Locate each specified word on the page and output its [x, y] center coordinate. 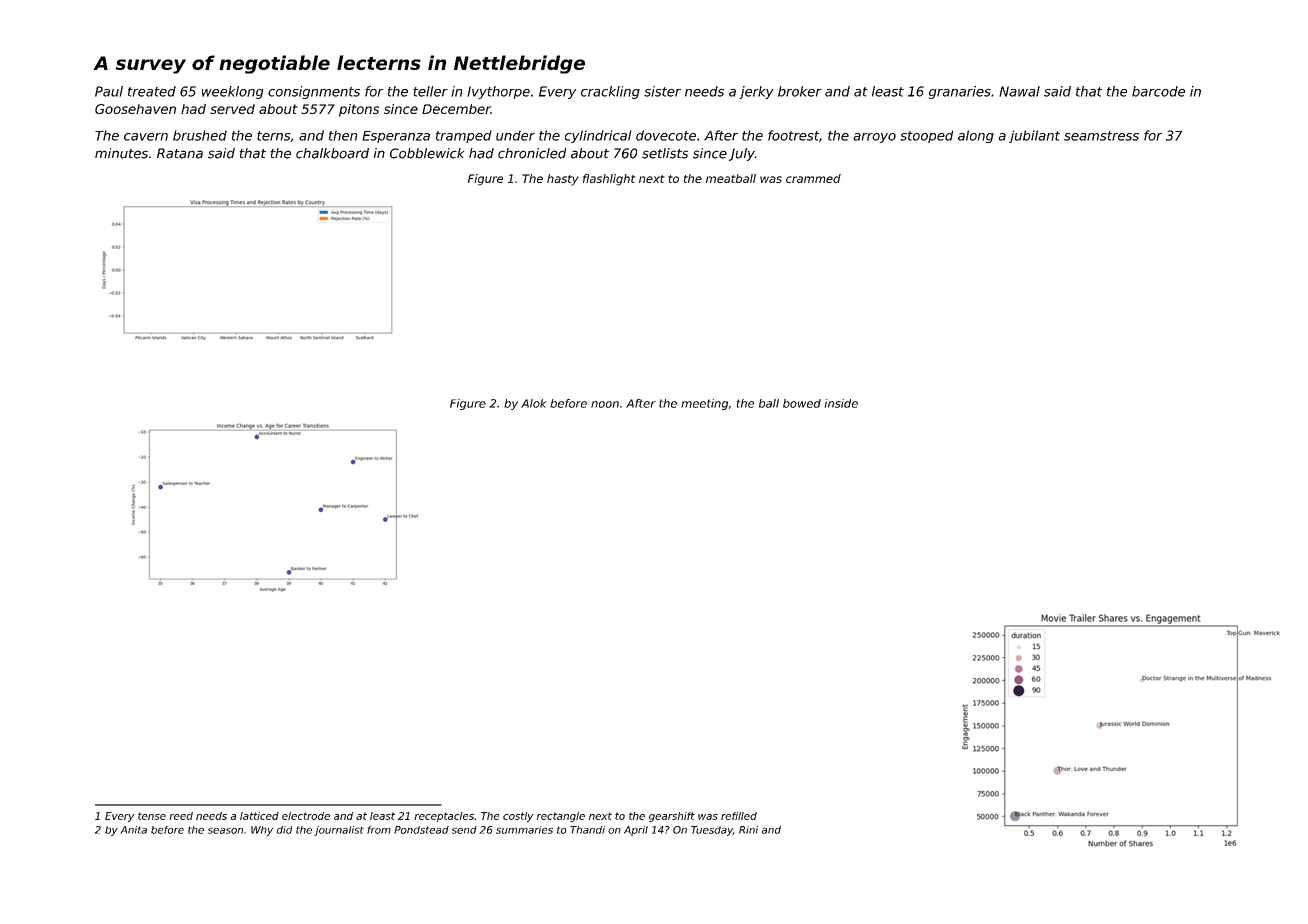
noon [605, 404]
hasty [563, 180]
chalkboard [332, 153]
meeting [704, 404]
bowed [802, 403]
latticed [259, 816]
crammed [813, 178]
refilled [739, 816]
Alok [533, 403]
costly [518, 817]
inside [841, 403]
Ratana [180, 153]
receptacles [444, 817]
